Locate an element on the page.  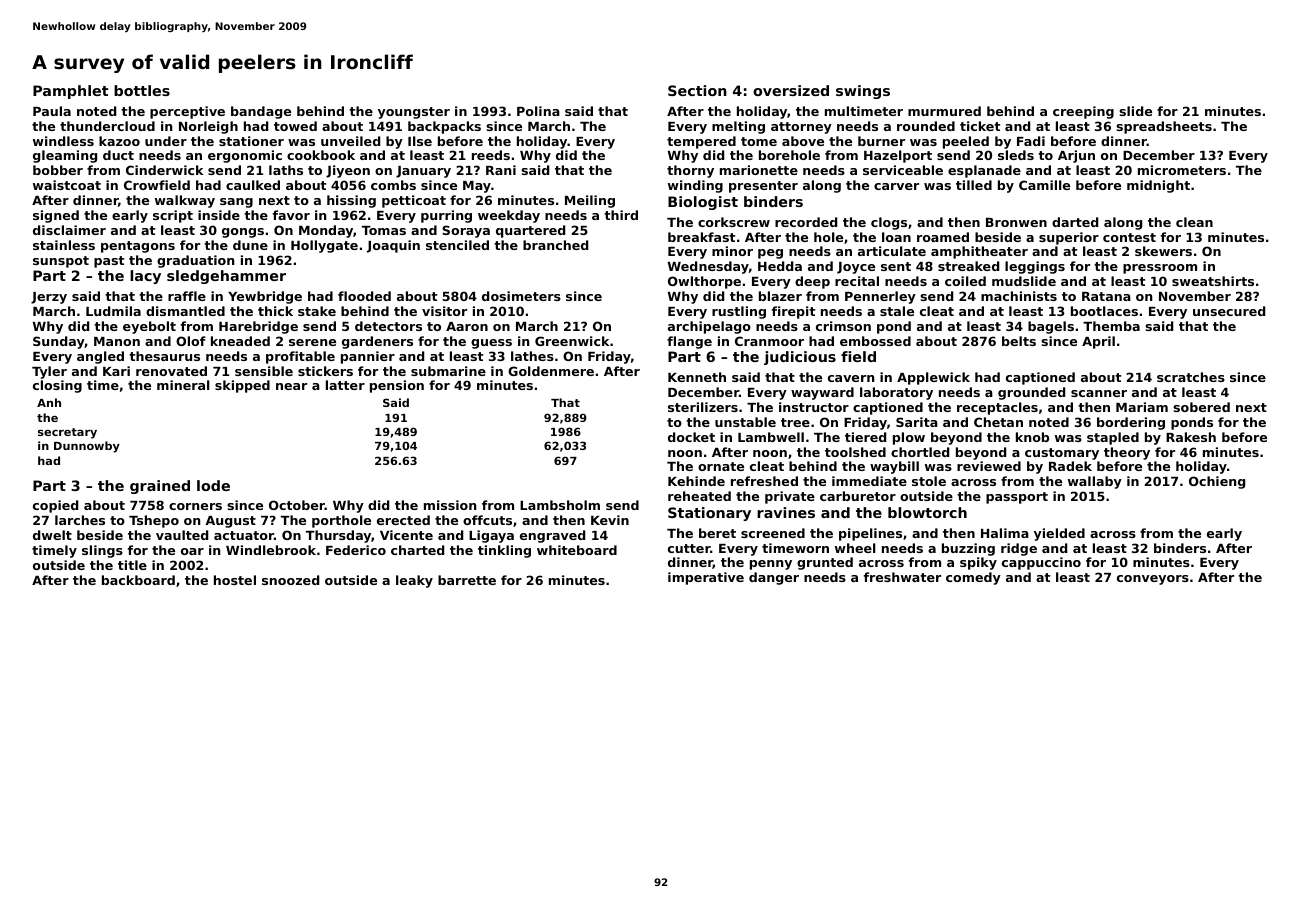
barrette is located at coordinates (467, 580).
